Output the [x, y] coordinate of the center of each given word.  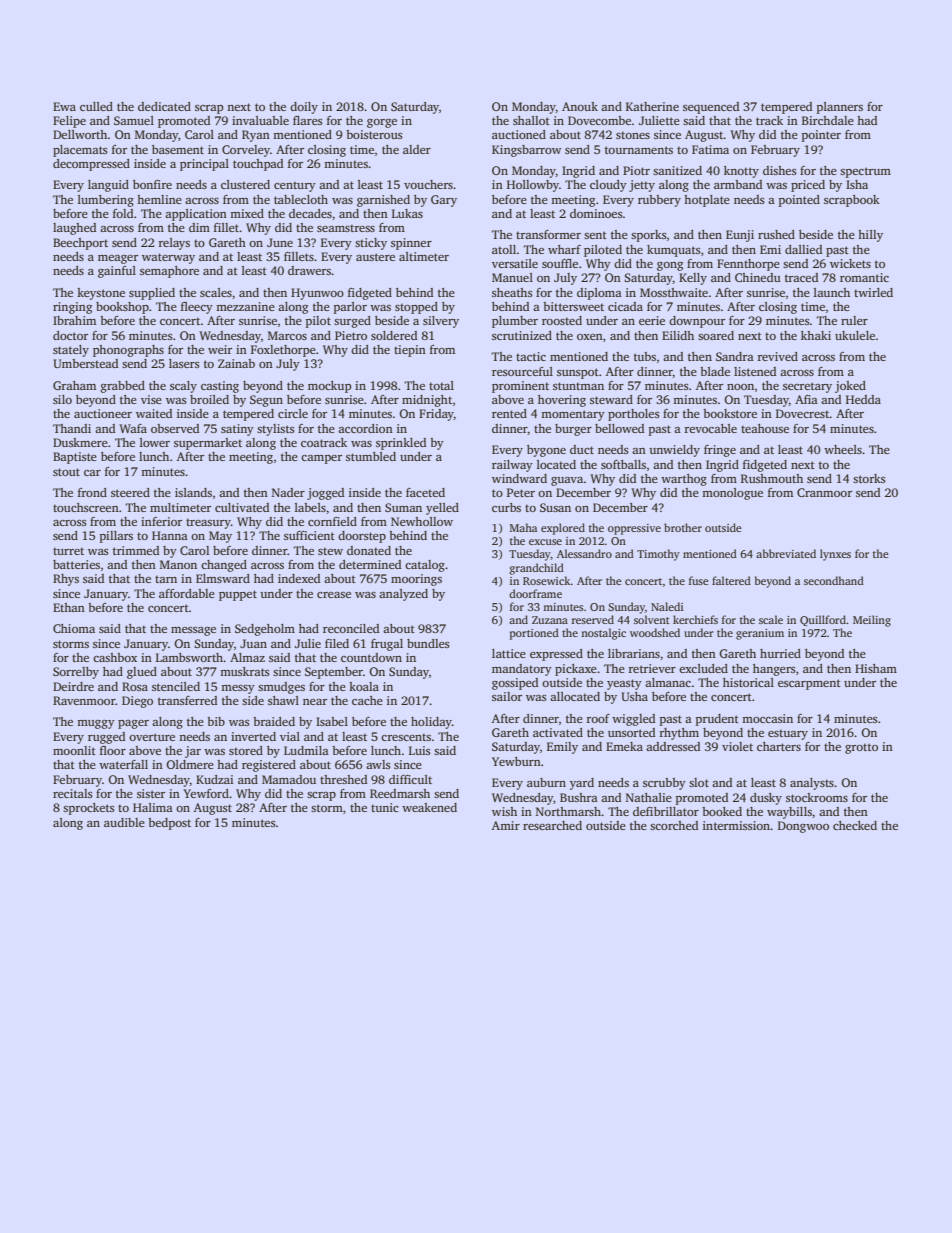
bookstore [730, 413]
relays [174, 244]
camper [321, 459]
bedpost [169, 824]
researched [552, 825]
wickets [850, 263]
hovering [562, 401]
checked [855, 825]
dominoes [596, 213]
